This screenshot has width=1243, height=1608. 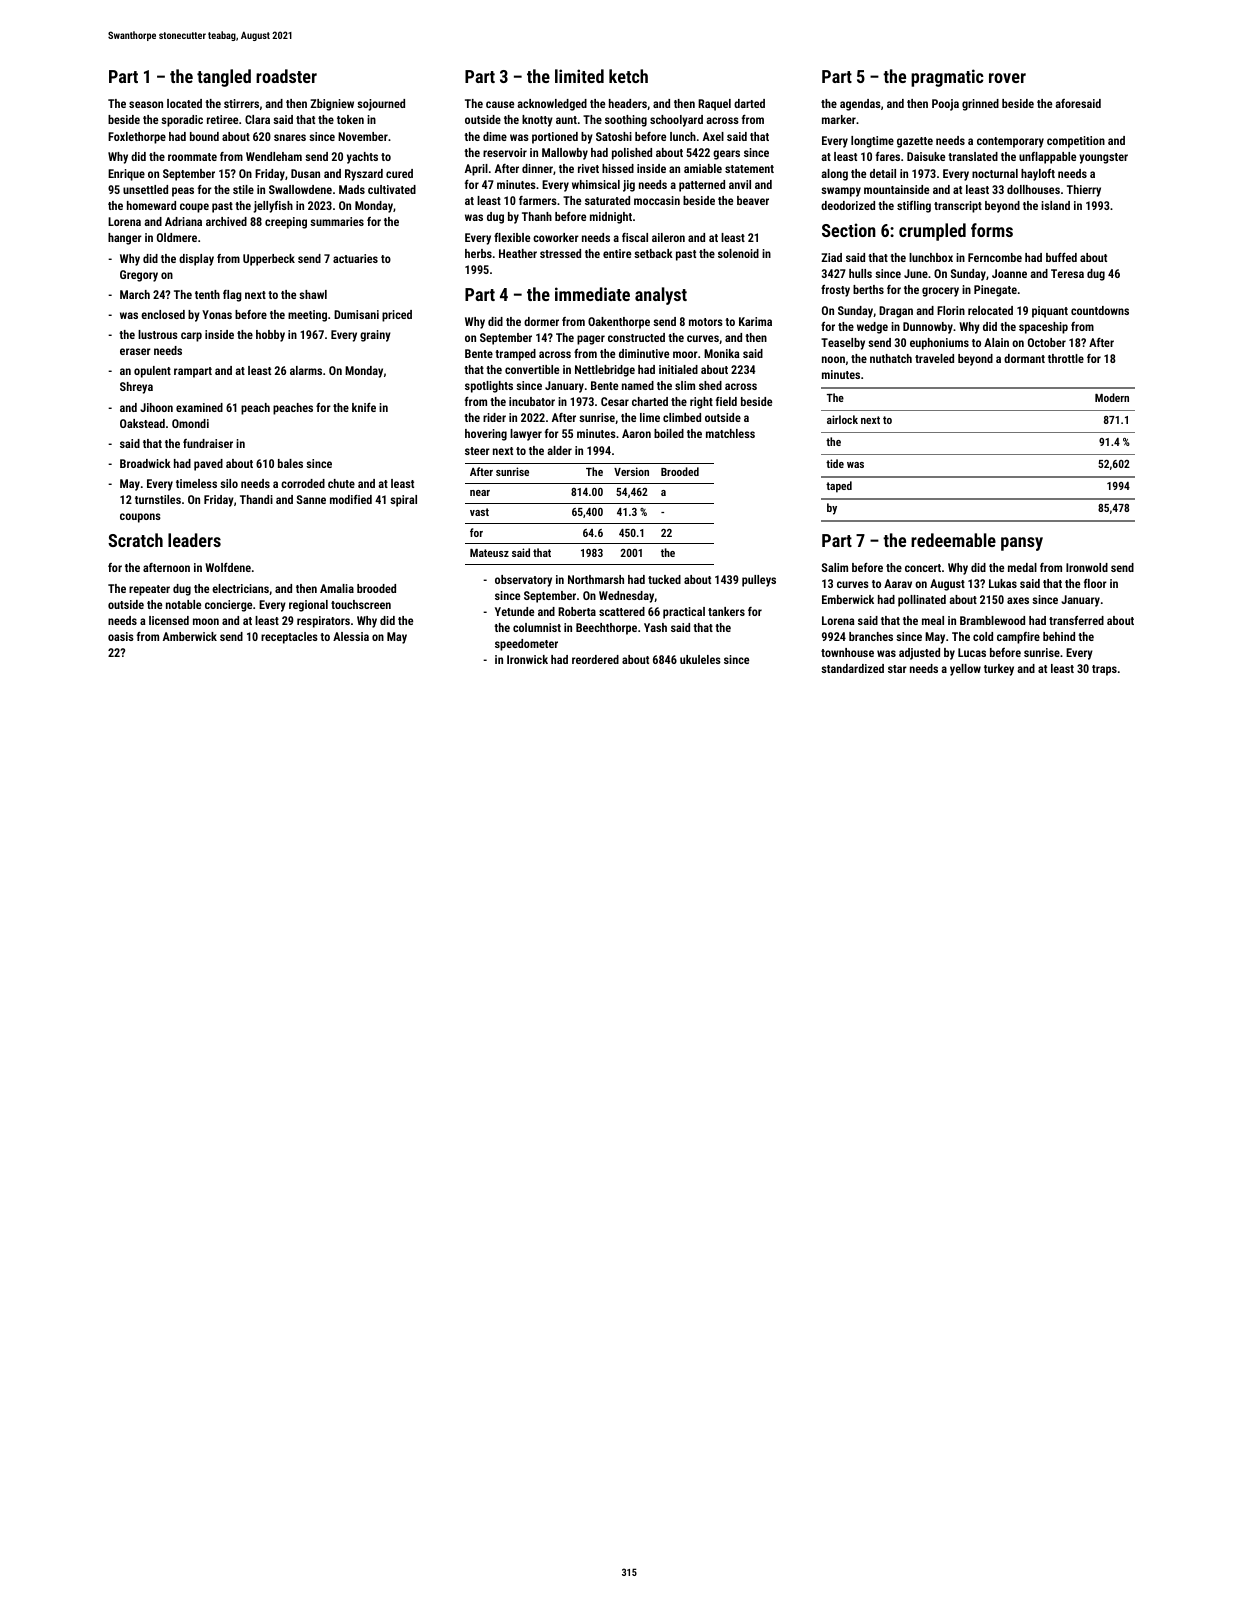 What do you see at coordinates (527, 659) in the screenshot?
I see `Ironwick` at bounding box center [527, 659].
